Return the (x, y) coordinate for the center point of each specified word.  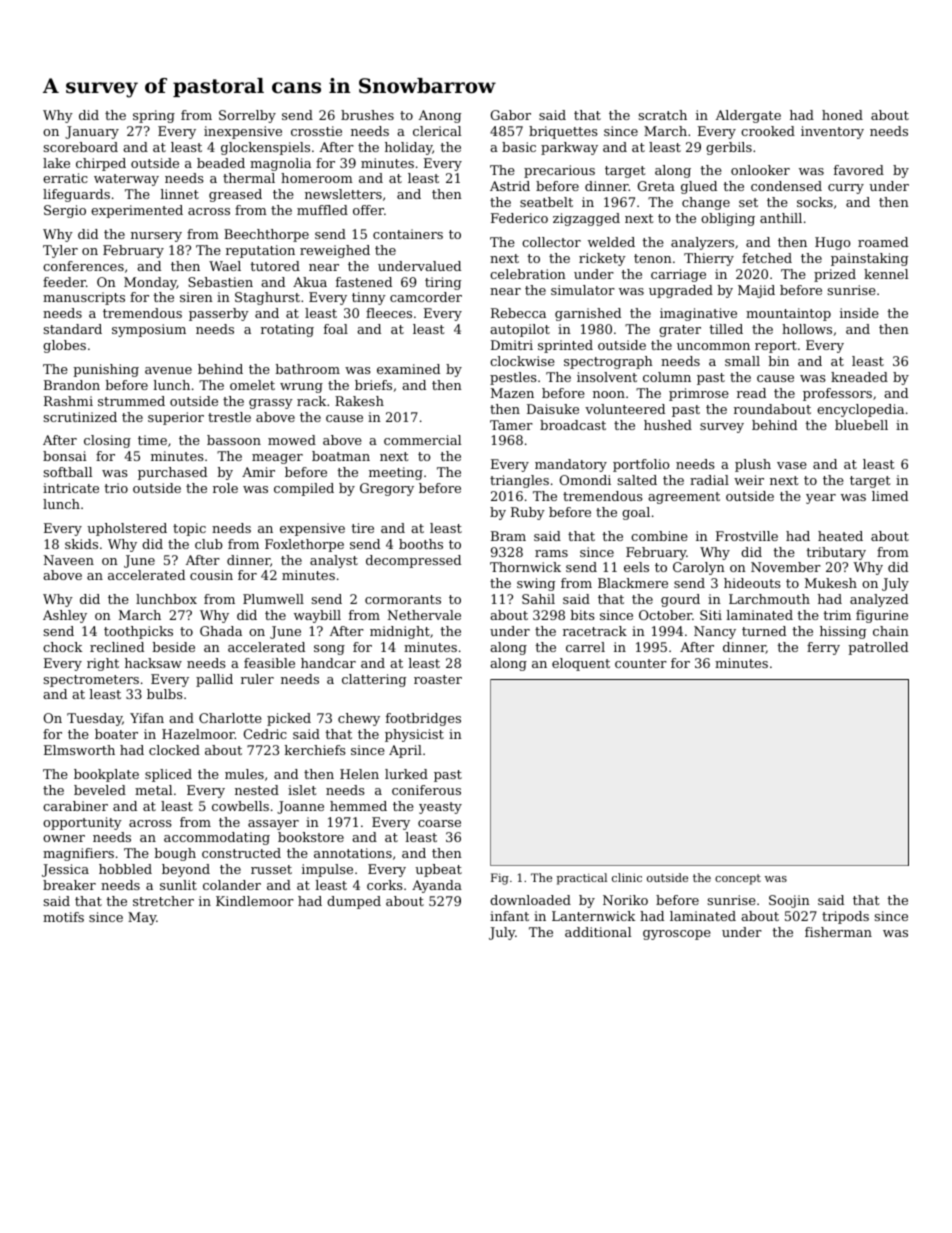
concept (738, 879)
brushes (367, 115)
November (786, 567)
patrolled (878, 648)
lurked (406, 774)
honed (842, 115)
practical (581, 879)
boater (116, 734)
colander (232, 885)
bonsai (65, 456)
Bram (508, 536)
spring (154, 116)
